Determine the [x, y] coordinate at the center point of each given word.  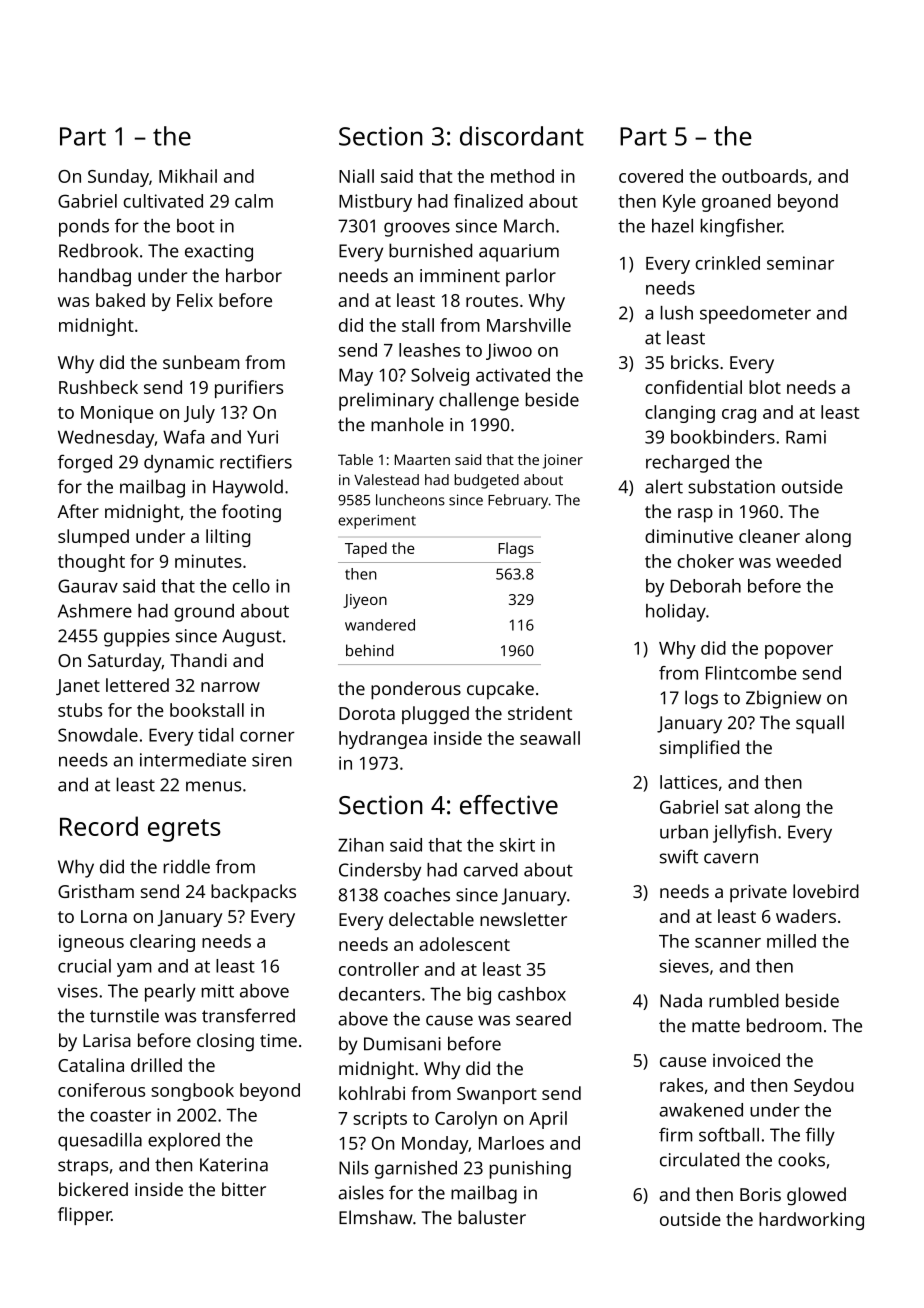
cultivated [163, 201]
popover [799, 652]
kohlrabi [372, 1093]
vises [78, 991]
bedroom [784, 1025]
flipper [84, 1216]
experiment [377, 522]
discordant [522, 136]
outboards [764, 176]
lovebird [826, 891]
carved [491, 870]
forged [85, 463]
